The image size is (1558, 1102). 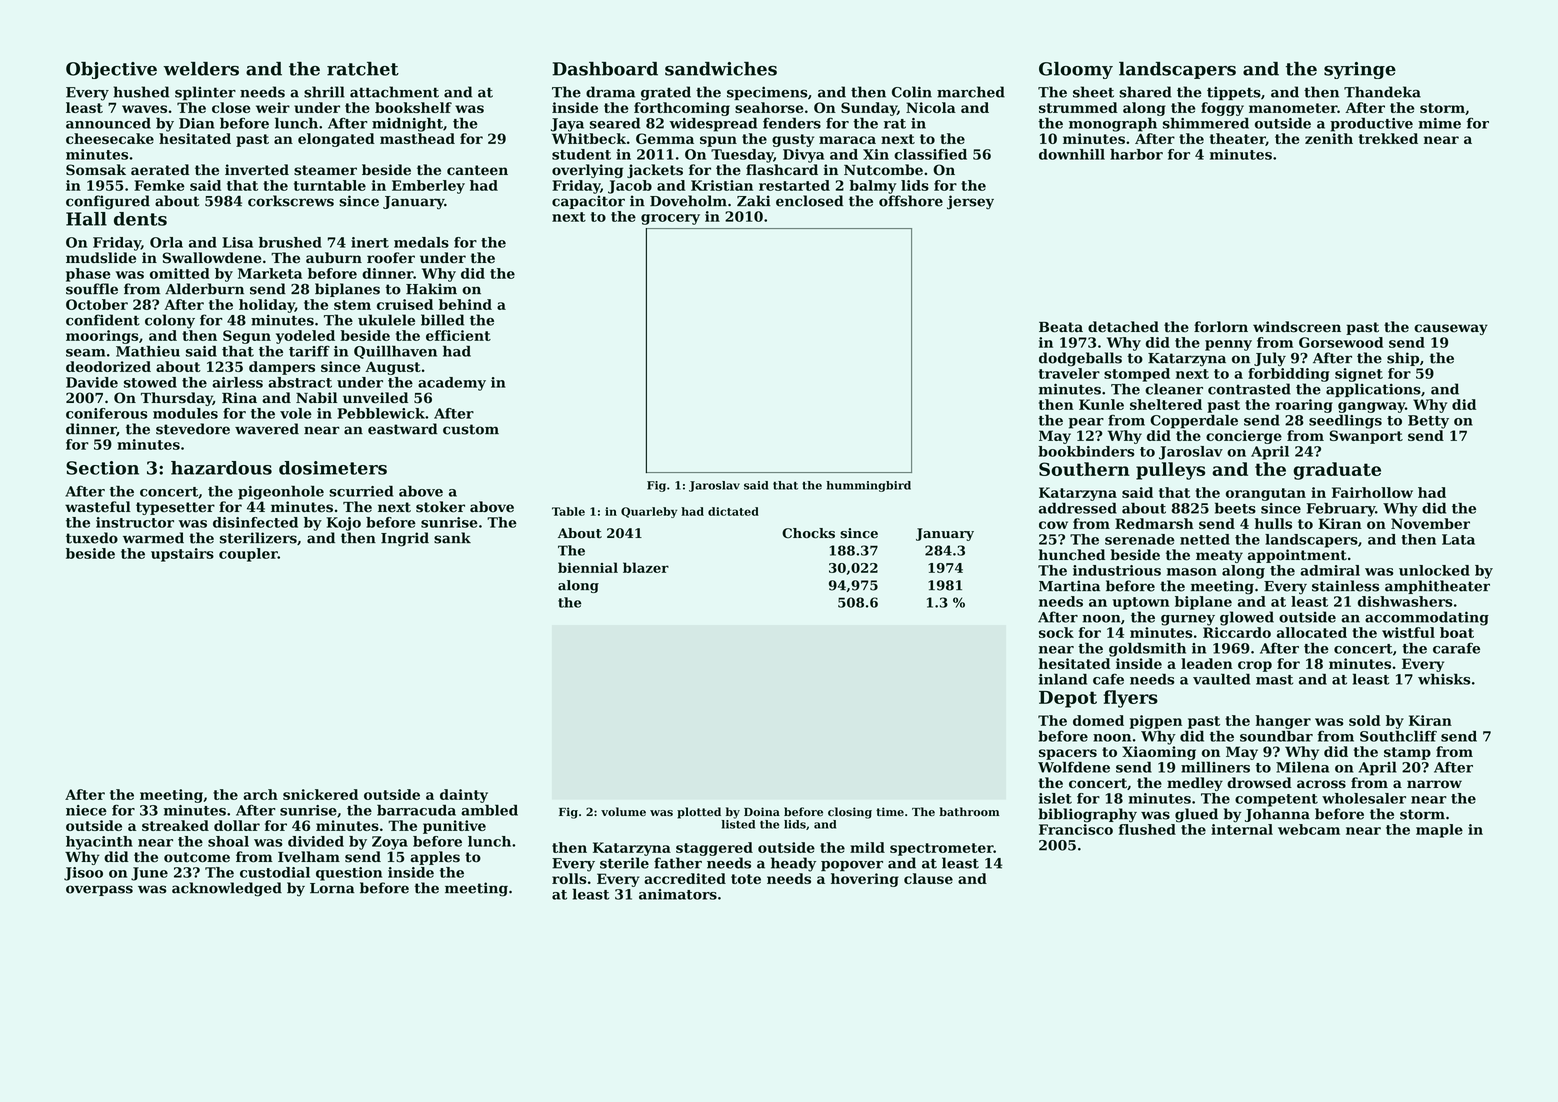 I want to click on Lorna, so click(x=332, y=888).
